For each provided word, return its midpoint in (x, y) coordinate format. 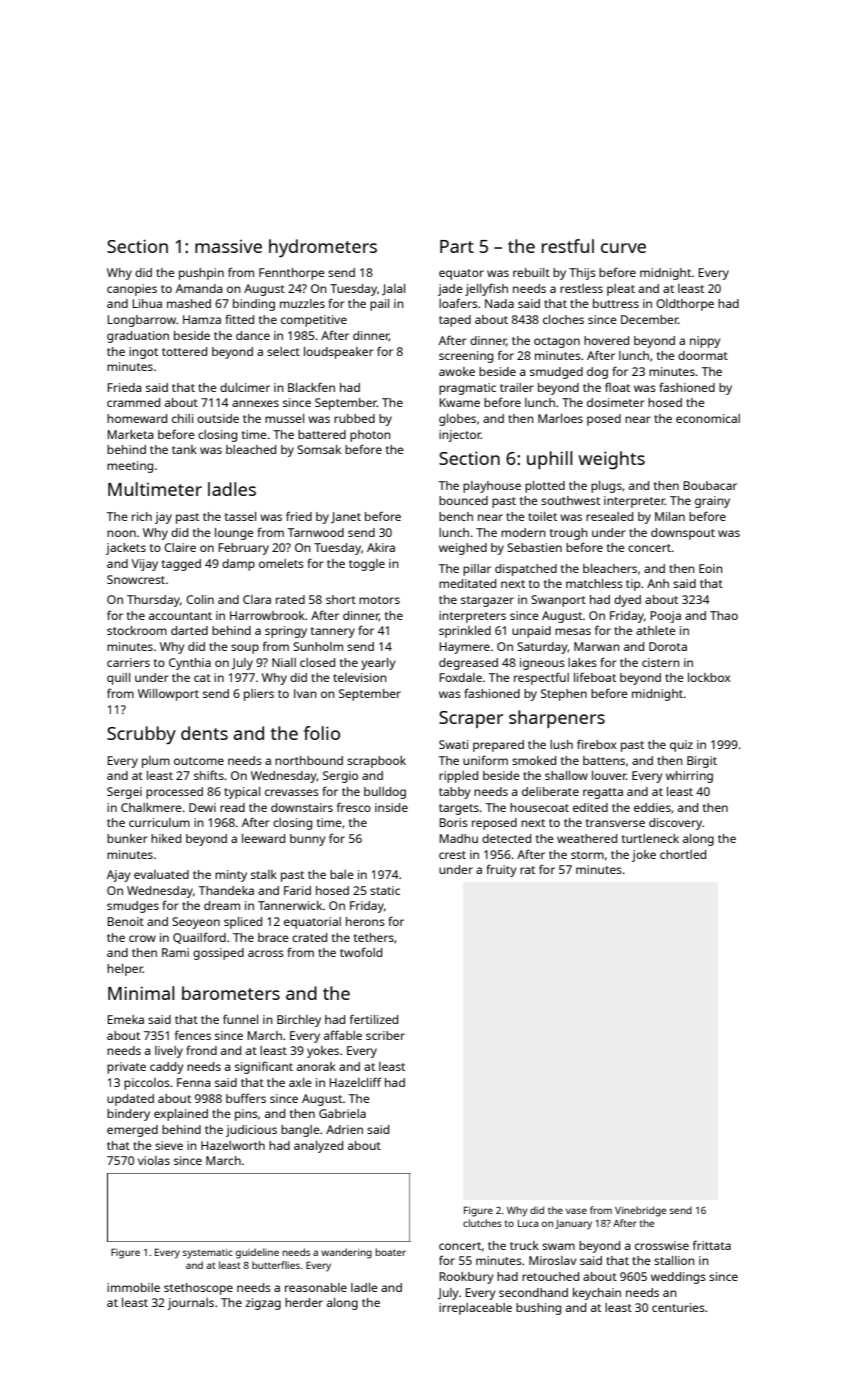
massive (228, 246)
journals (190, 1304)
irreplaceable (475, 1309)
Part (457, 246)
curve (623, 248)
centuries (678, 1307)
